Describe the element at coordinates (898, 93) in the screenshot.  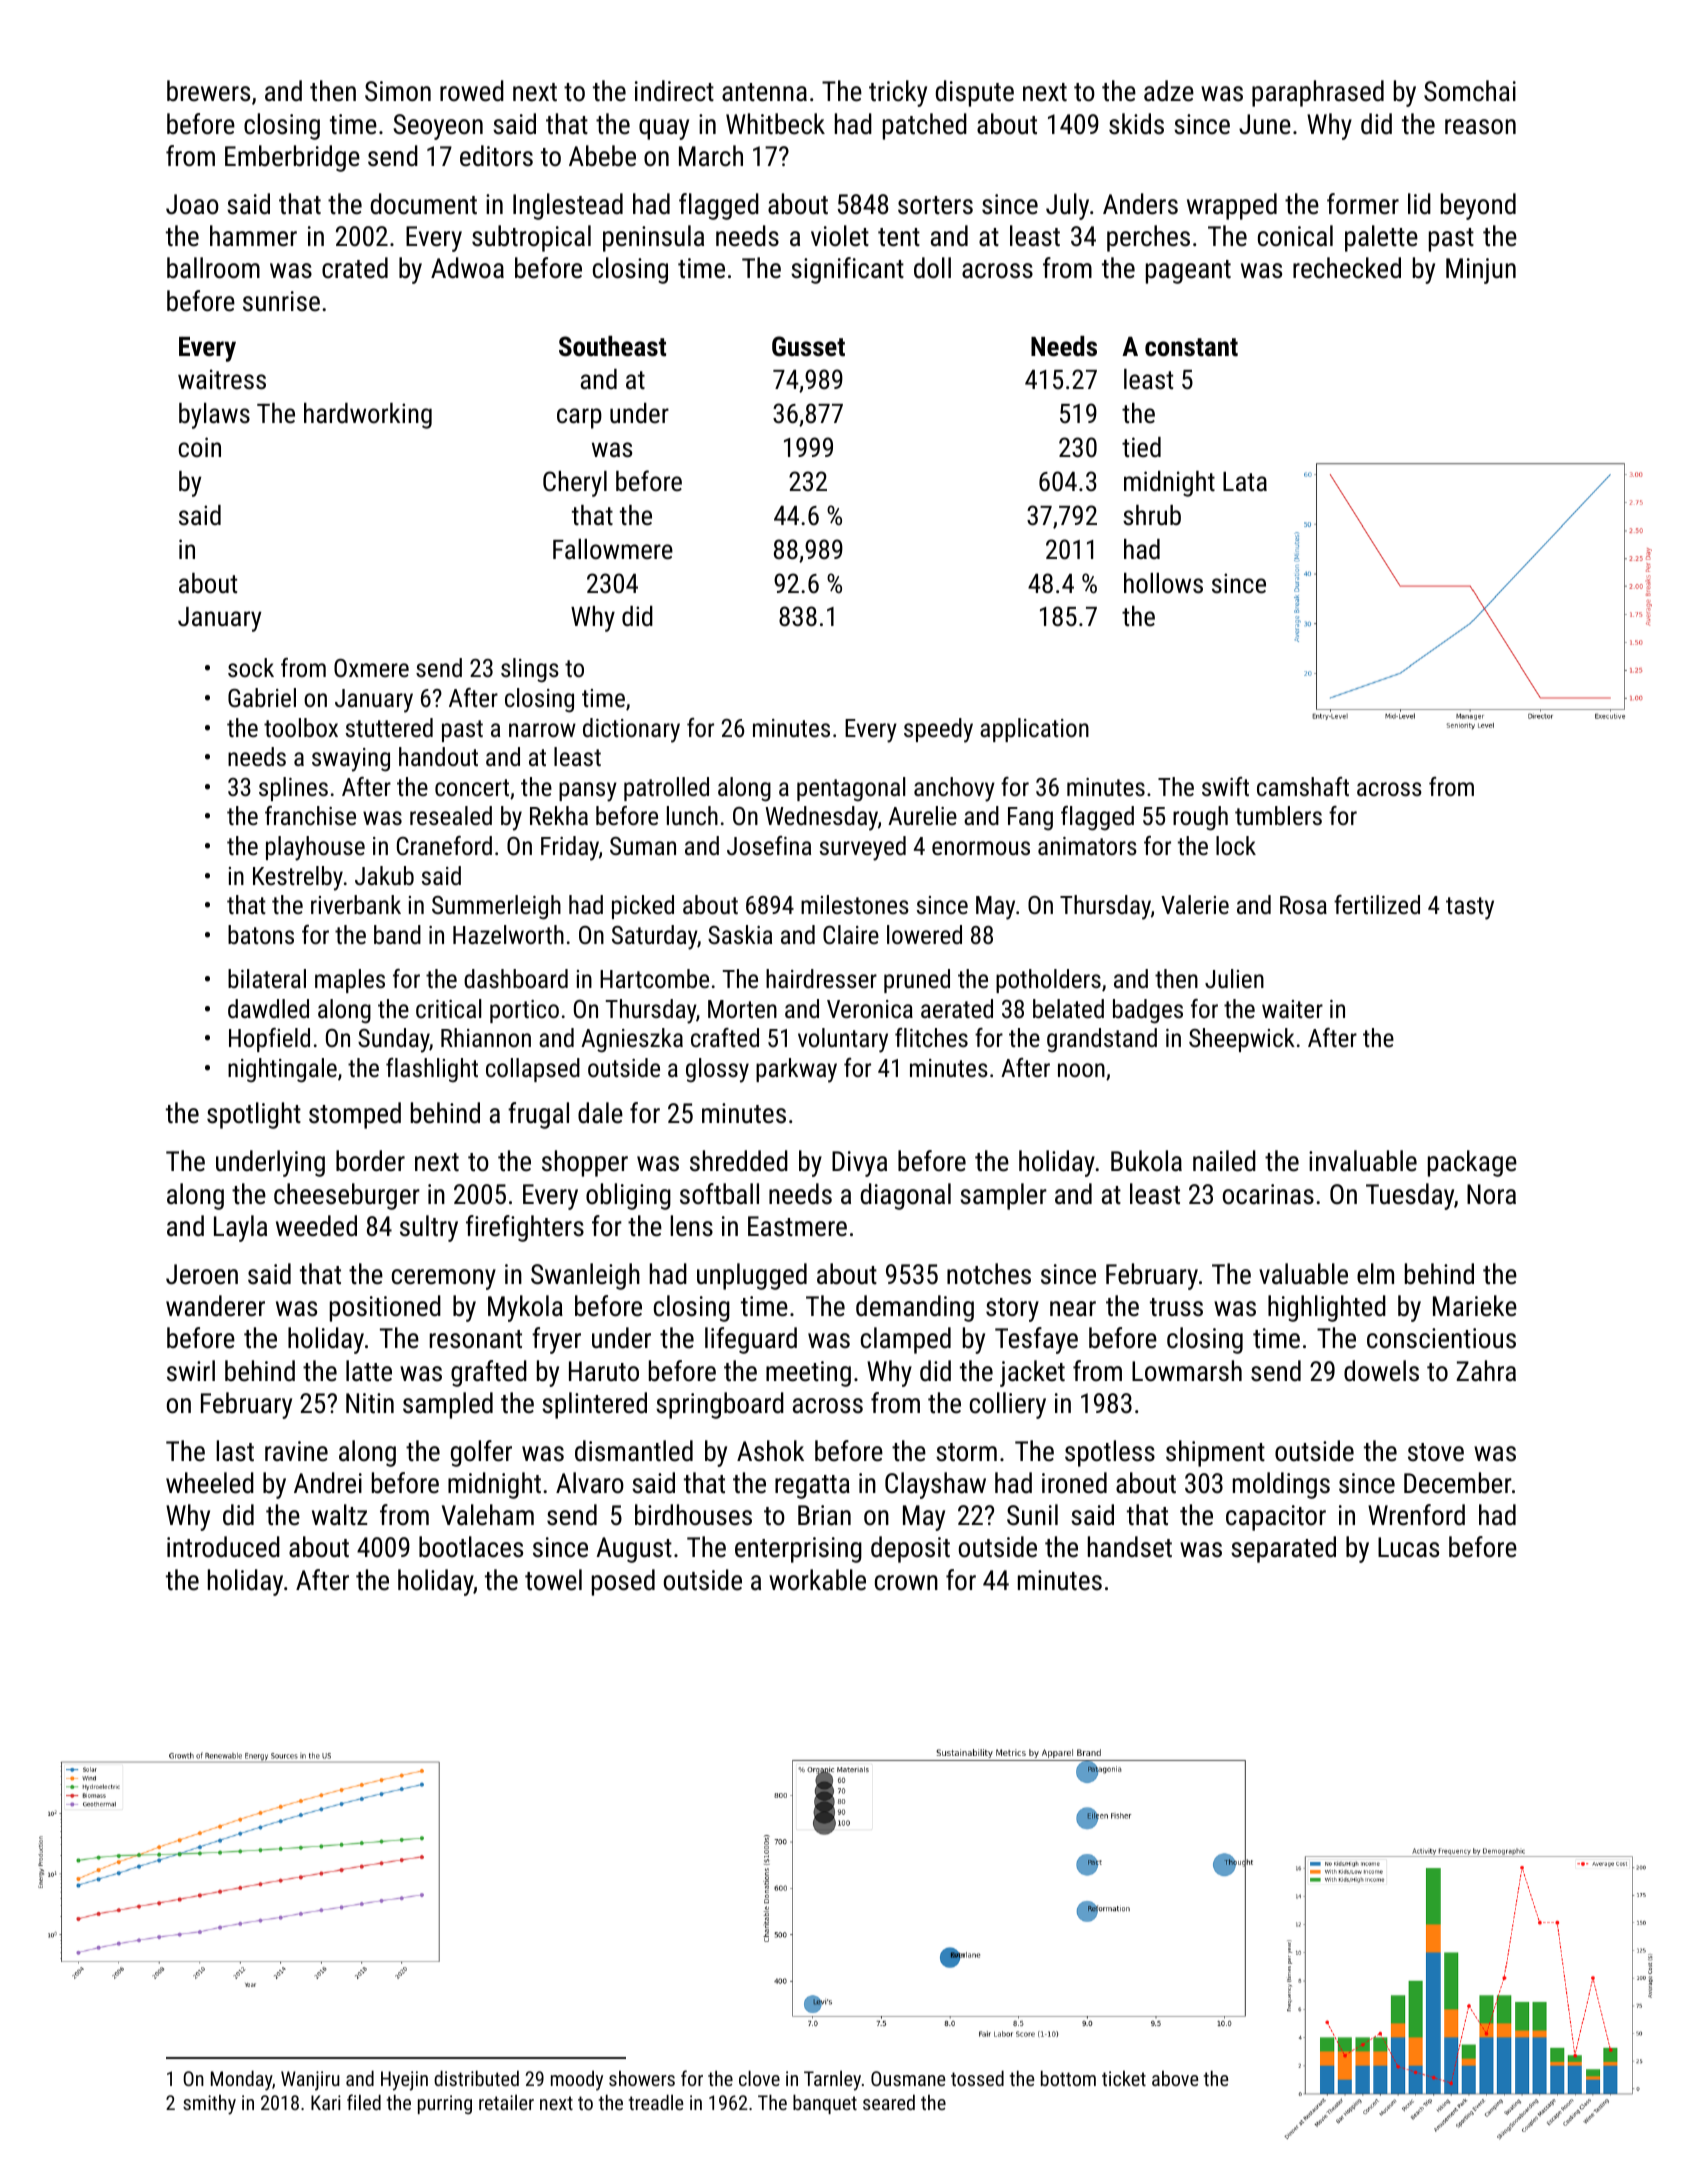
I see `tricky` at that location.
